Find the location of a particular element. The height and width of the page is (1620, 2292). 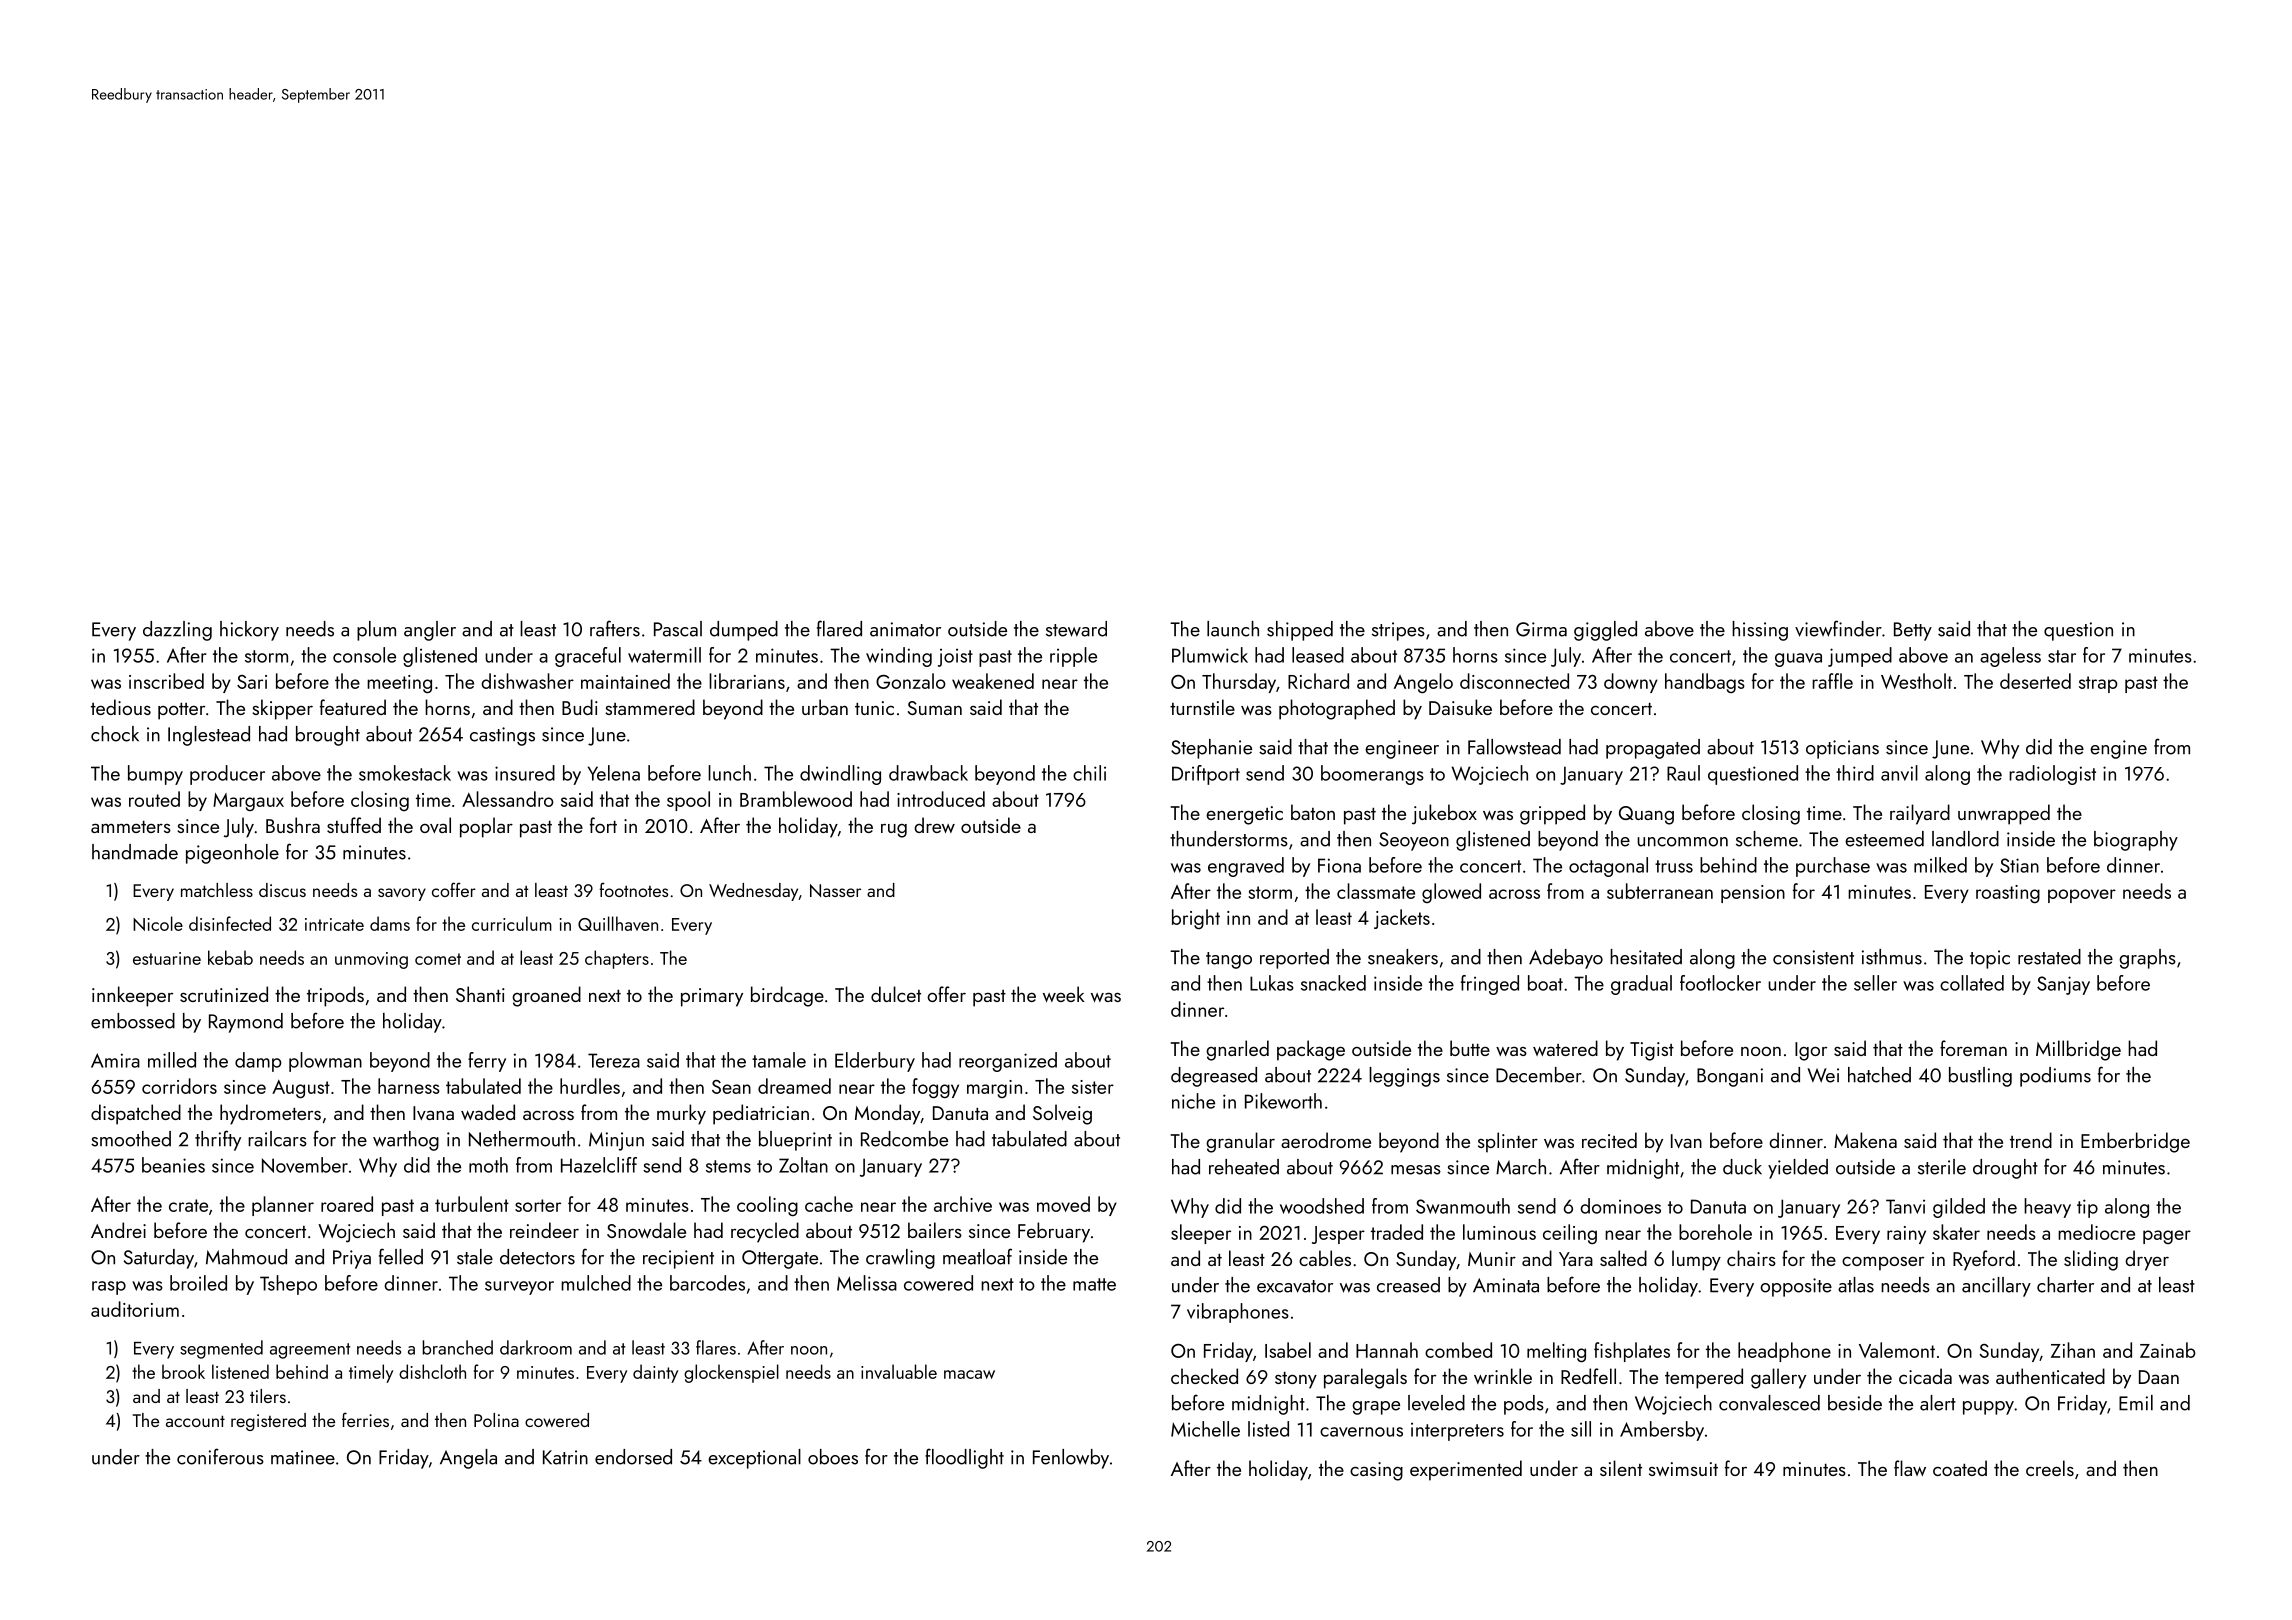

gilded is located at coordinates (1959, 1208).
